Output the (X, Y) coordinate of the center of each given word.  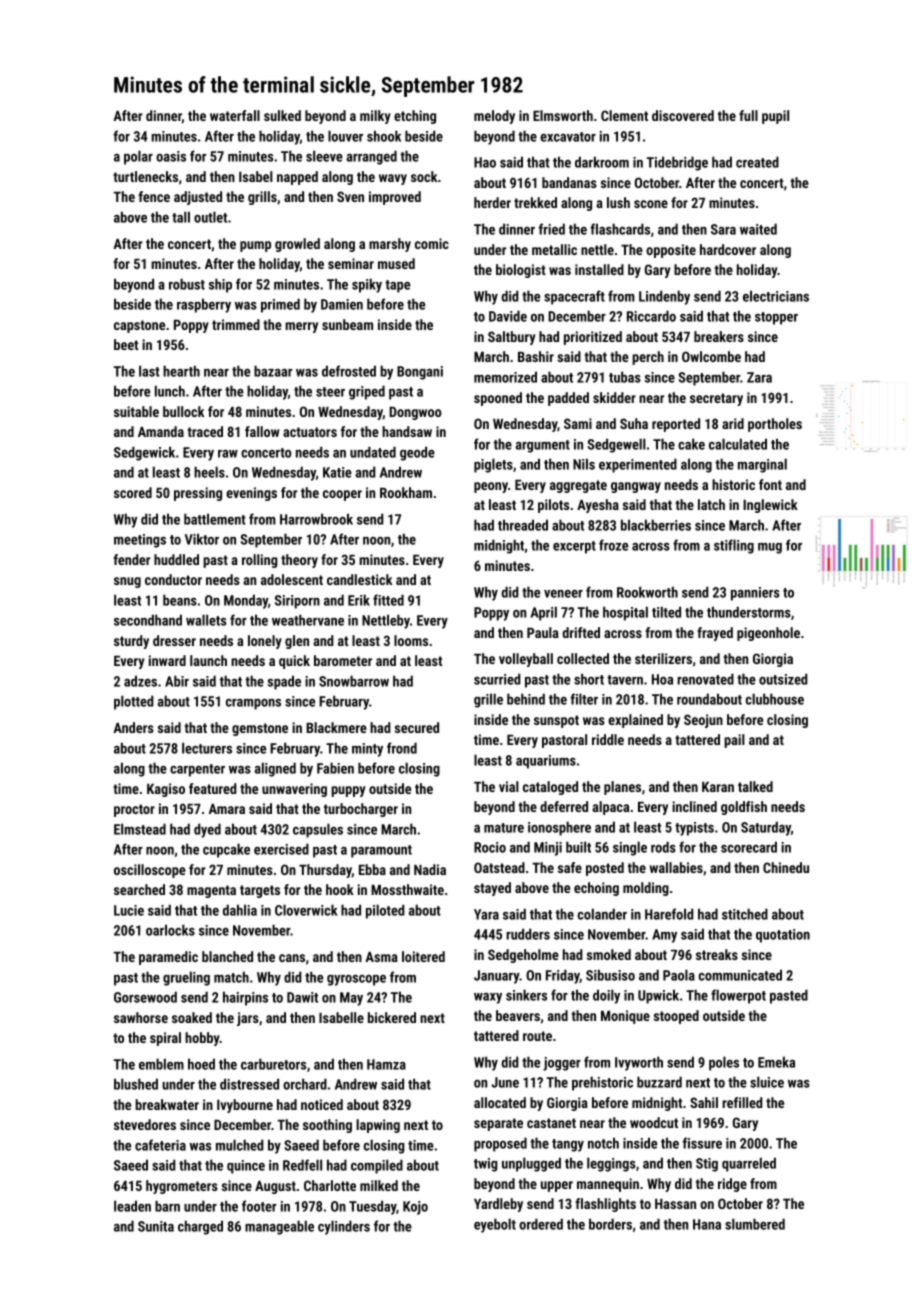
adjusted (198, 198)
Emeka (776, 1062)
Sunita (156, 1226)
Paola (679, 975)
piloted (385, 911)
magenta (211, 891)
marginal (762, 465)
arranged (371, 157)
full (748, 115)
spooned (498, 399)
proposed (500, 1144)
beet (126, 344)
